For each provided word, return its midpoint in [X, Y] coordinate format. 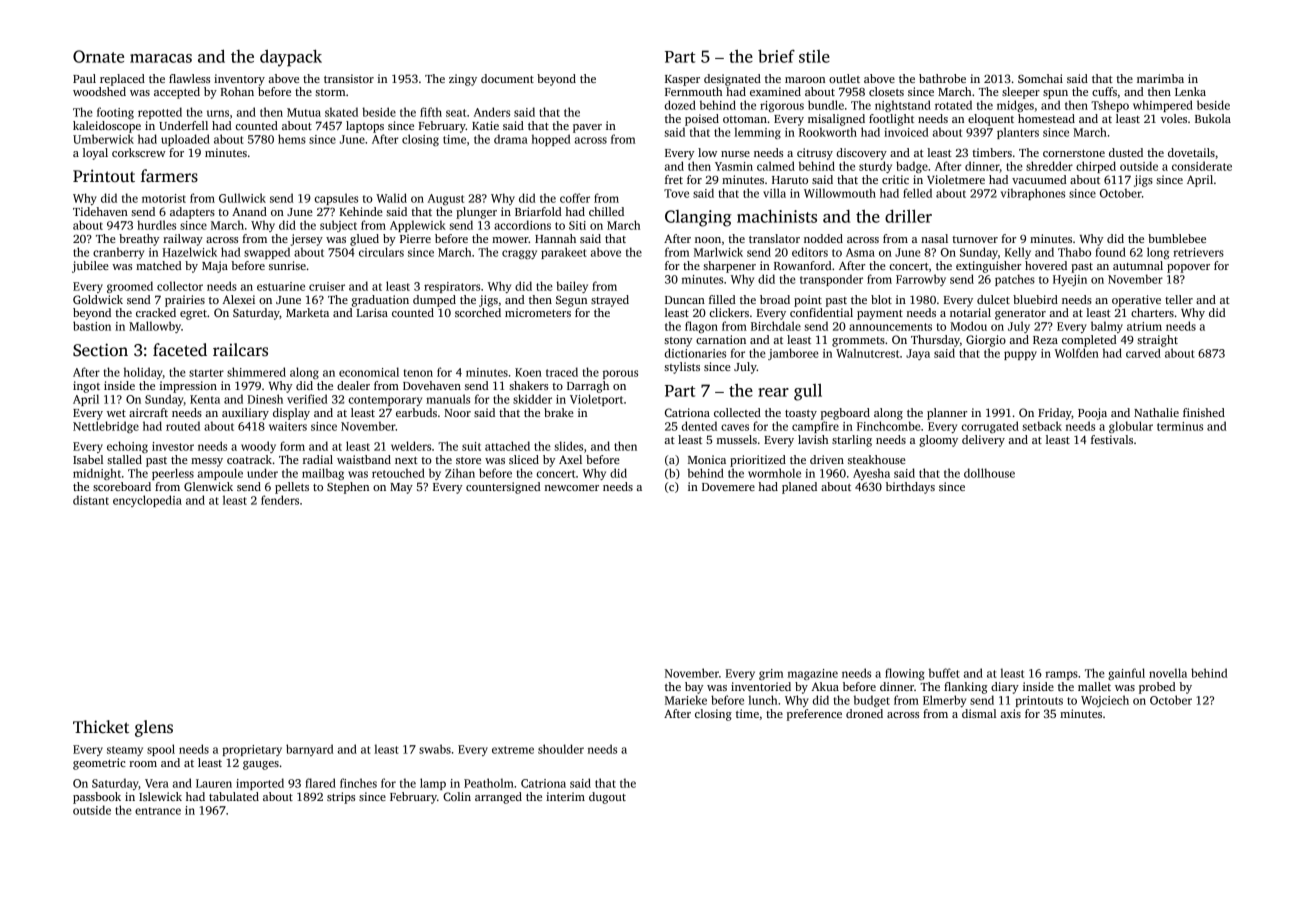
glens [154, 728]
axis [1011, 713]
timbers [992, 152]
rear [773, 392]
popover [1188, 268]
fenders [280, 500]
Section [100, 350]
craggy [519, 254]
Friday [1055, 414]
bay [694, 688]
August [446, 199]
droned [864, 713]
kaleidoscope [107, 127]
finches [358, 783]
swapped [267, 253]
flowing [905, 674]
